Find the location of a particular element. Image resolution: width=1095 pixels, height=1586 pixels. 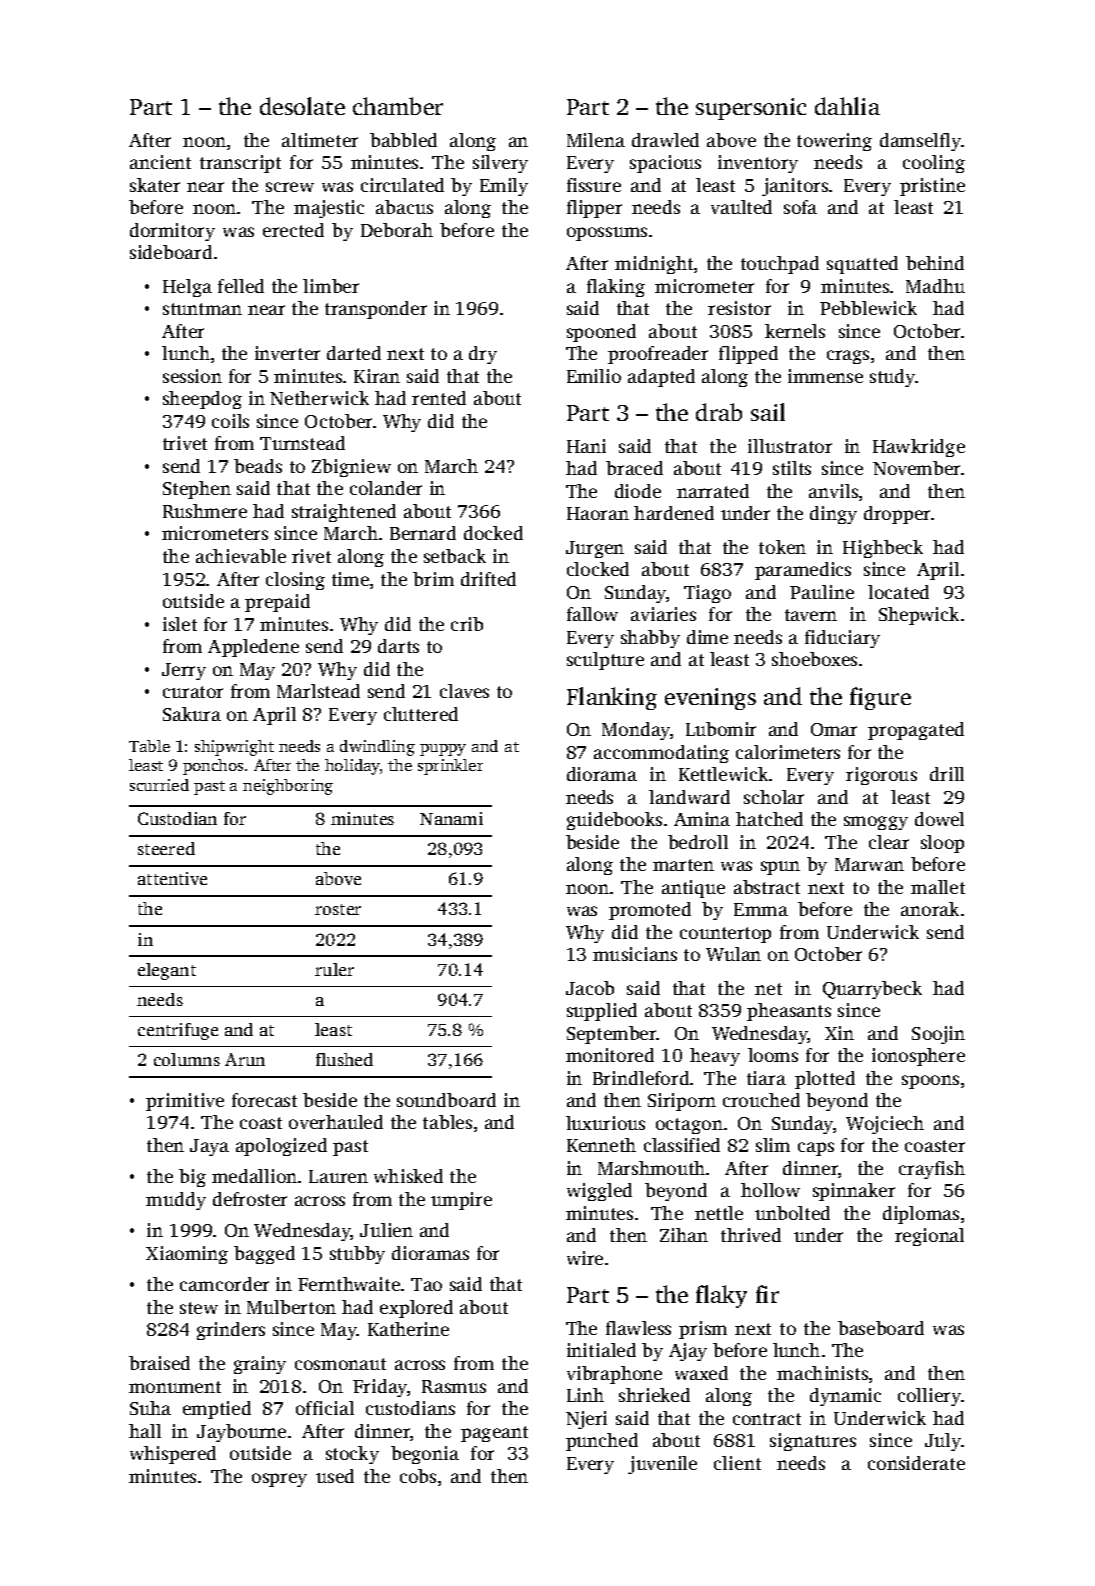

prepaid is located at coordinates (277, 603).
